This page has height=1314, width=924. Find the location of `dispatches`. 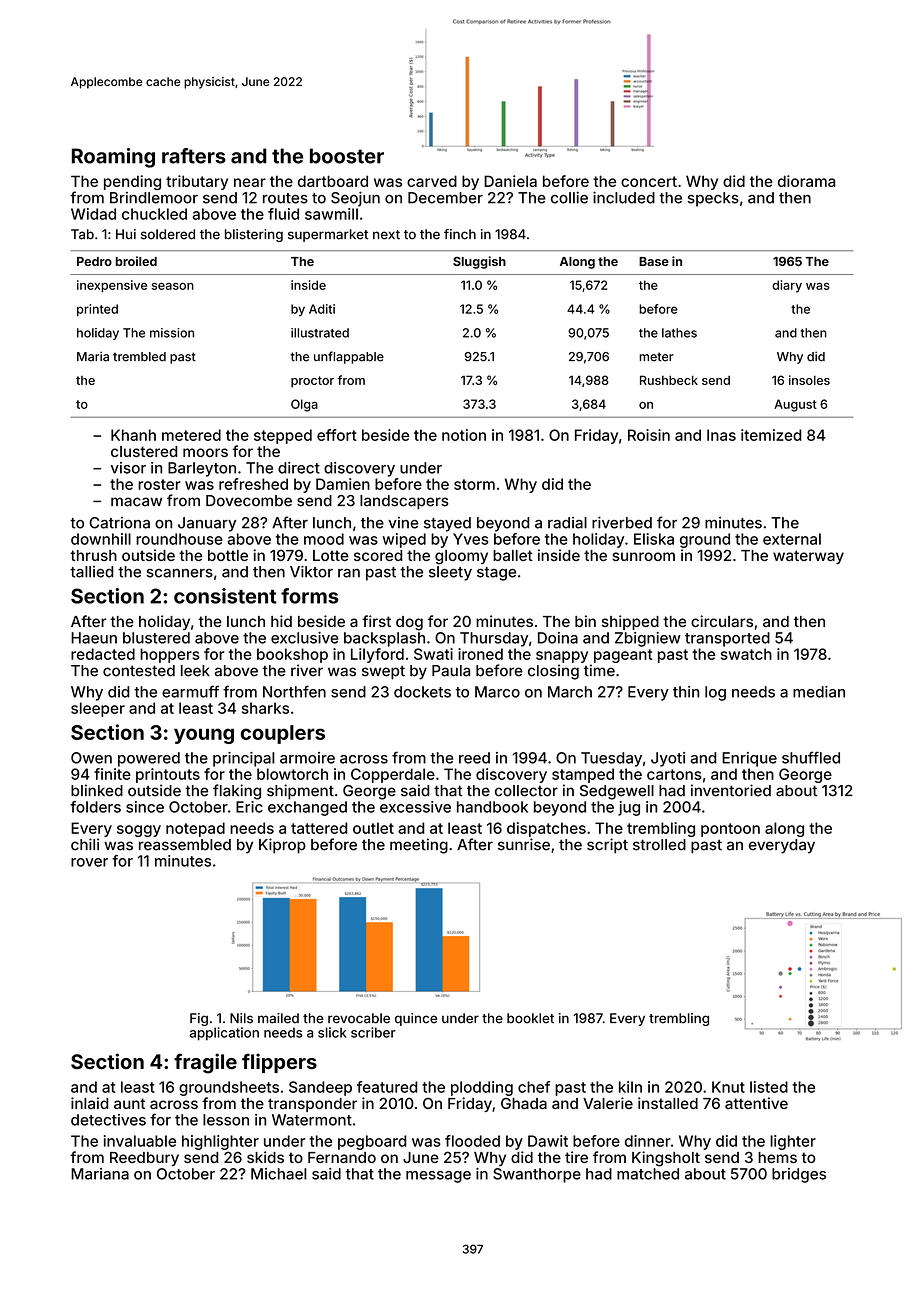

dispatches is located at coordinates (546, 829).
